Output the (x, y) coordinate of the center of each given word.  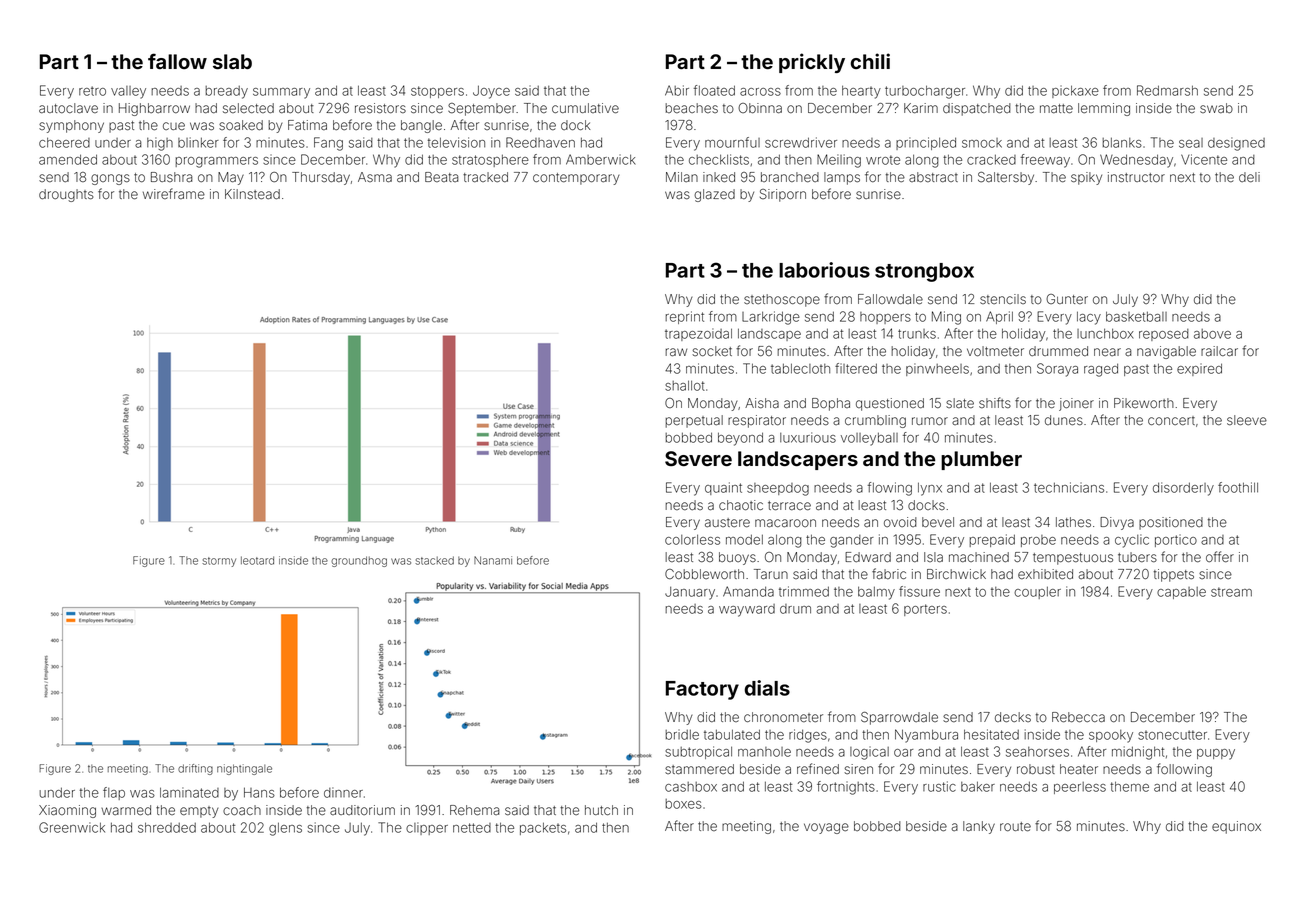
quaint (723, 488)
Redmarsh (1167, 90)
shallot (685, 385)
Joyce (491, 92)
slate (960, 403)
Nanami (493, 560)
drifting (195, 769)
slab (232, 61)
